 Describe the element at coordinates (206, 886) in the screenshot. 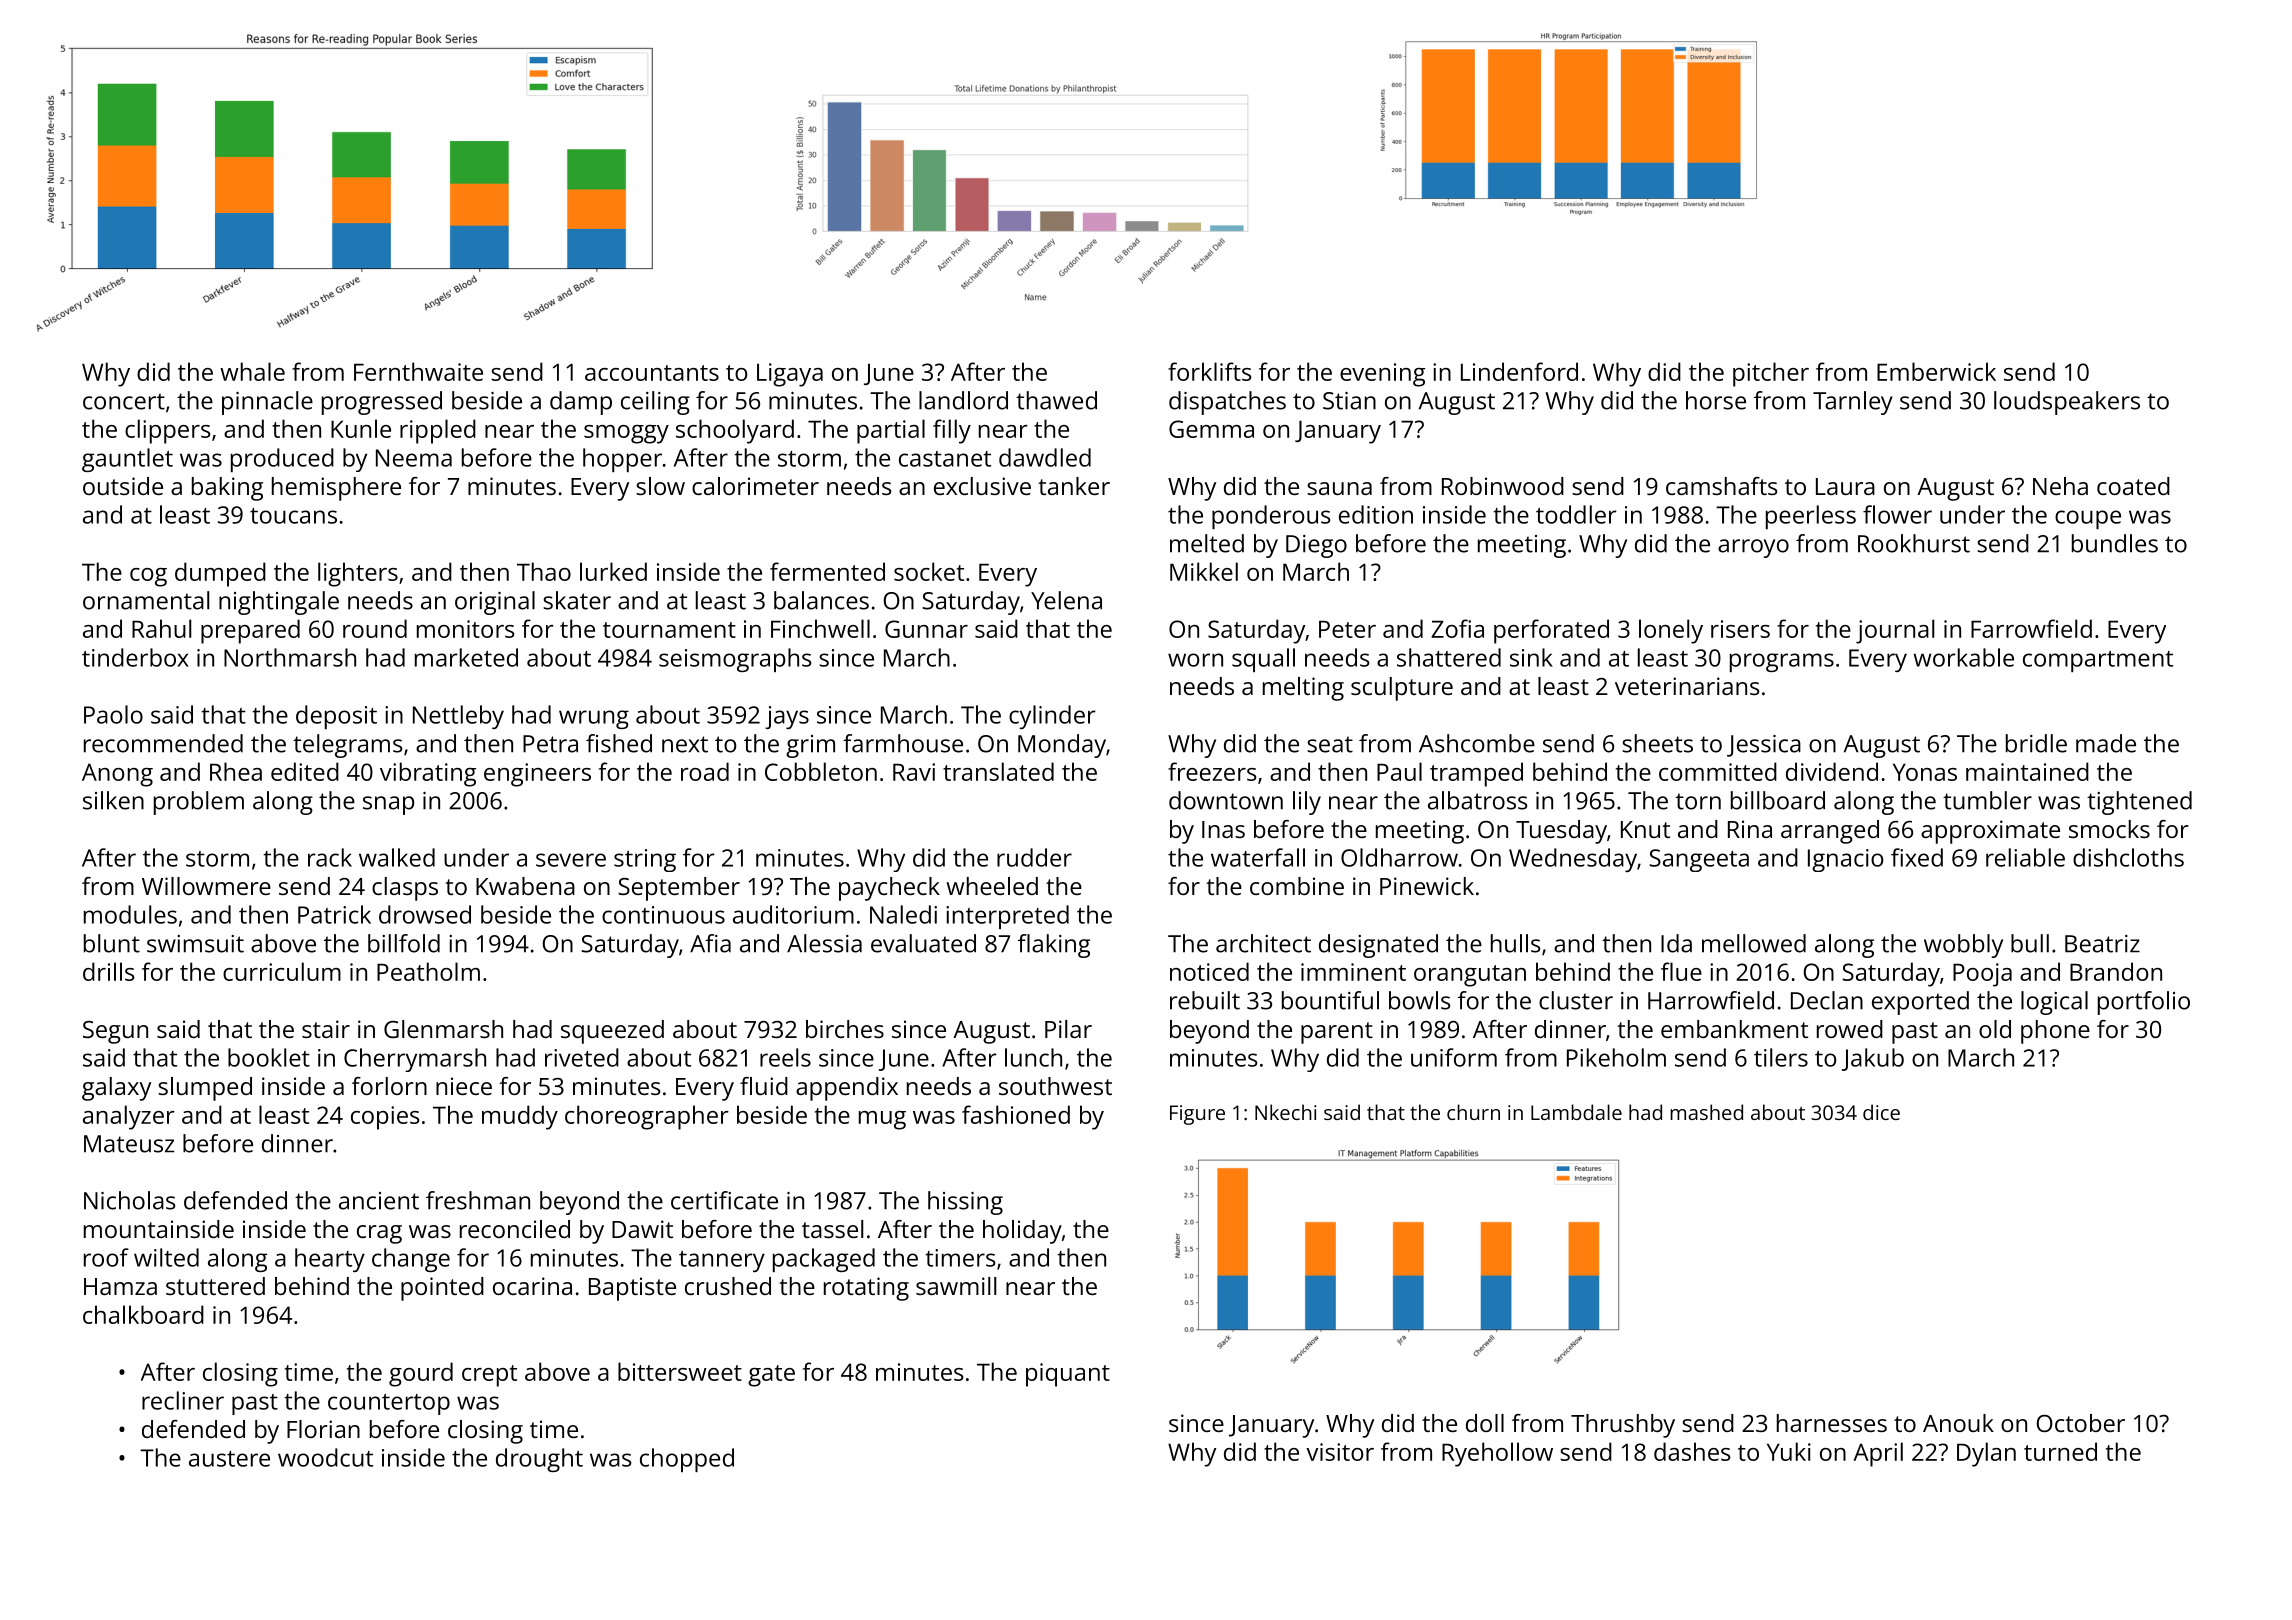

I see `Willowmere` at that location.
